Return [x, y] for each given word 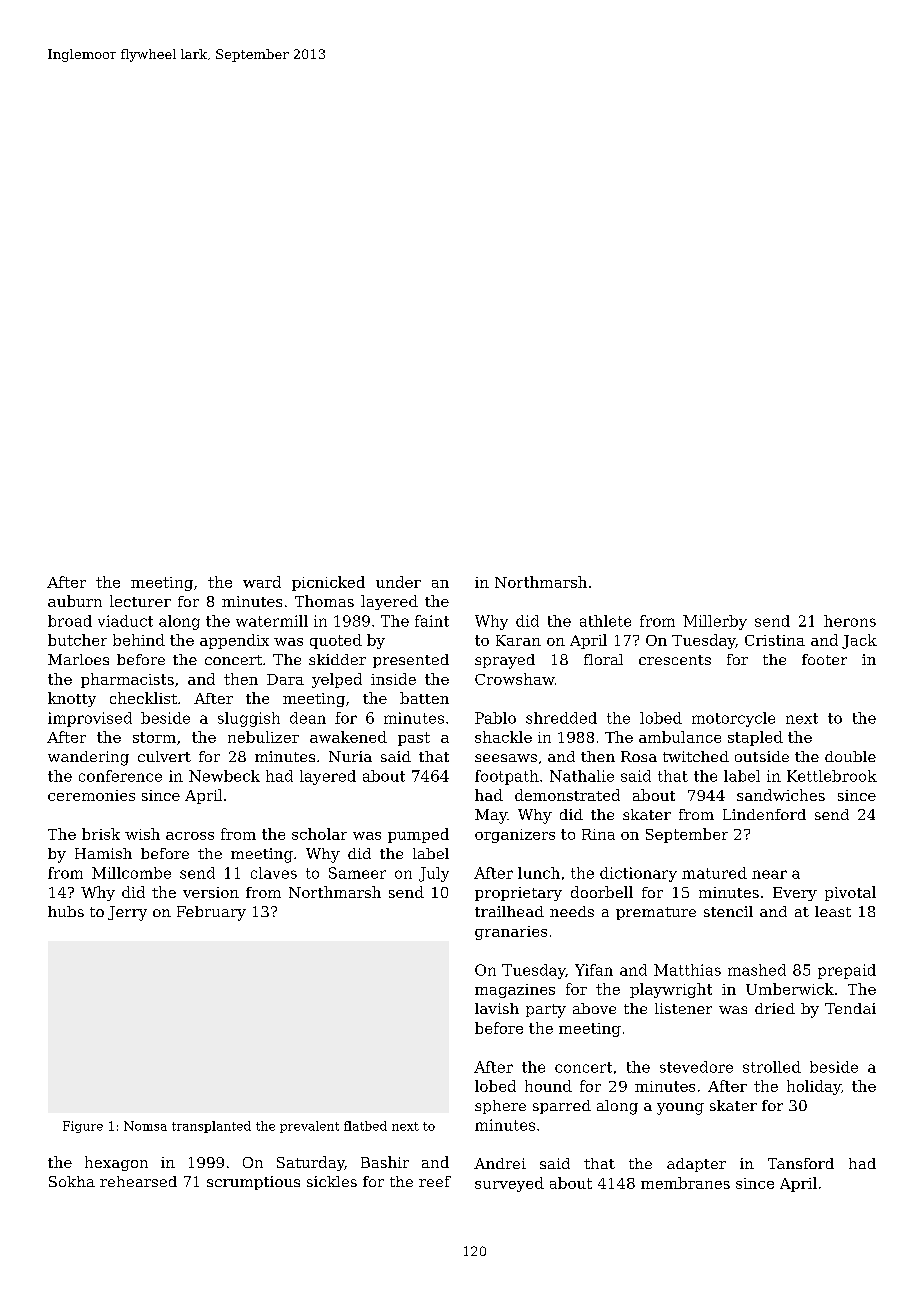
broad [70, 621]
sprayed [505, 661]
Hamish [103, 853]
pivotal [850, 893]
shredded [561, 718]
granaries [511, 933]
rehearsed [138, 1181]
